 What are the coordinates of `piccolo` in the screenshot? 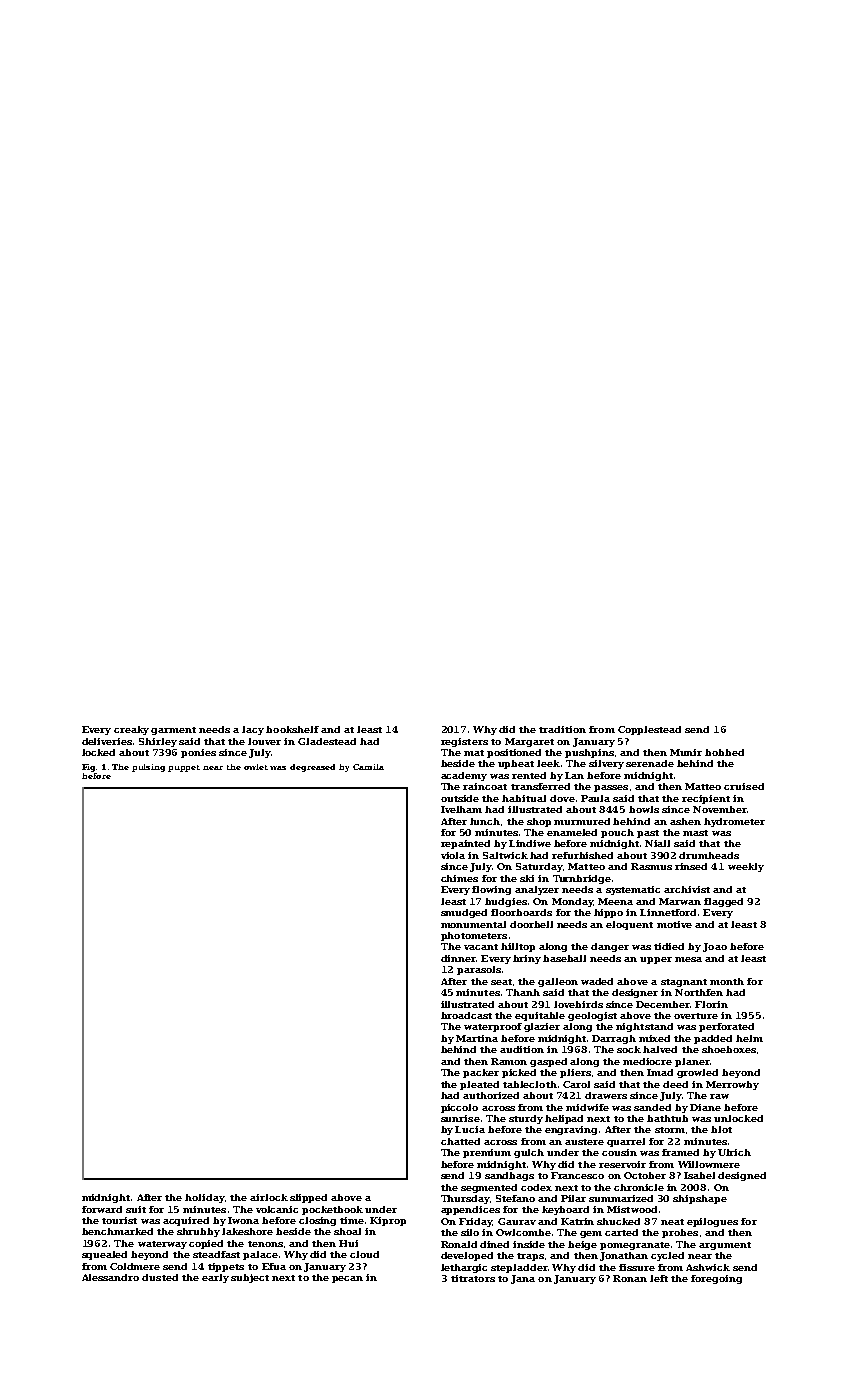 It's located at (459, 1108).
